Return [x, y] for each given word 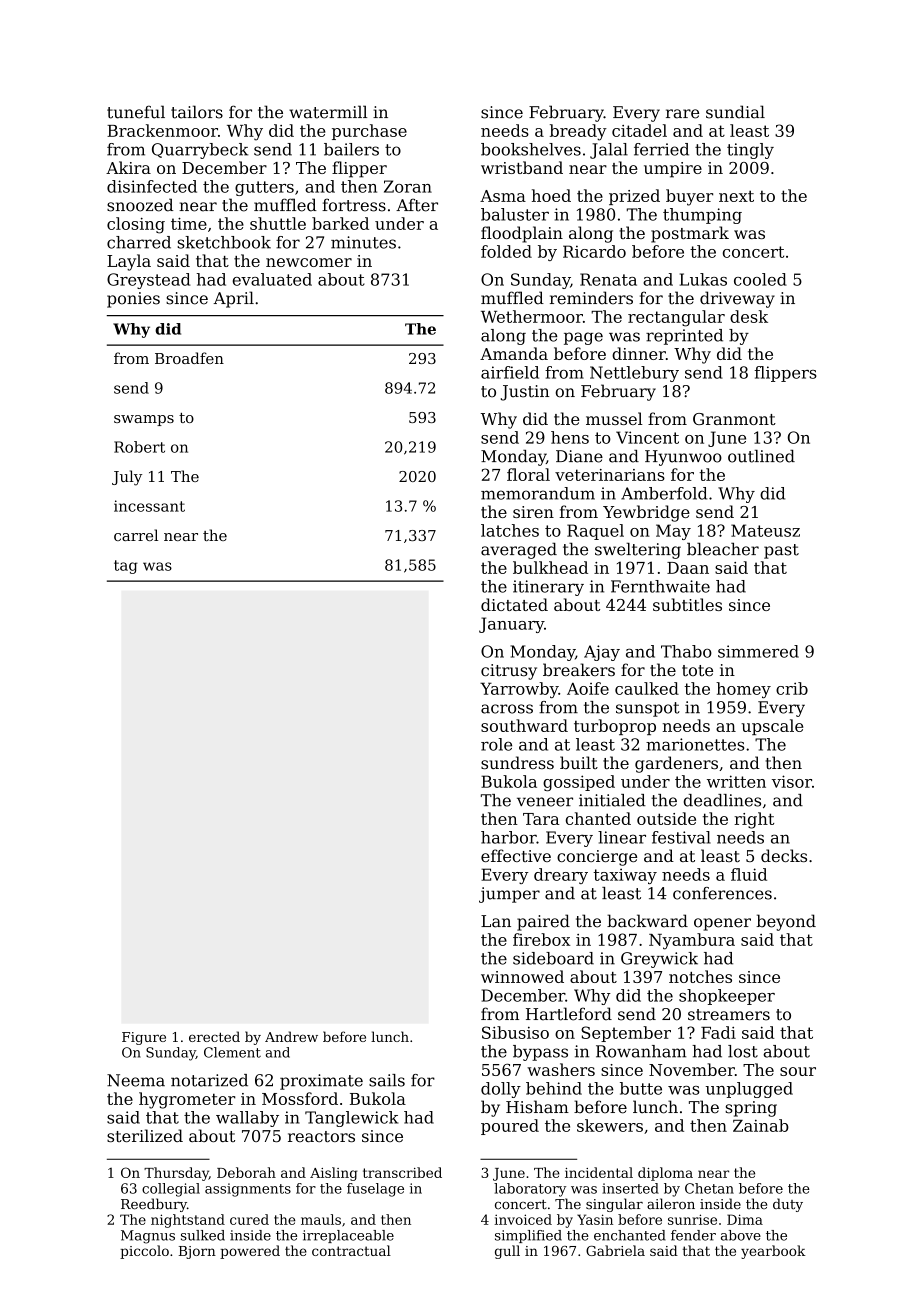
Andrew [291, 1036]
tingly [750, 151]
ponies [133, 300]
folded [506, 251]
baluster [515, 214]
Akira [128, 167]
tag [126, 567]
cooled [760, 279]
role [496, 744]
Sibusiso [515, 1032]
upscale [772, 727]
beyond [786, 922]
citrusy [509, 672]
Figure [144, 1038]
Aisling [333, 1174]
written [736, 781]
